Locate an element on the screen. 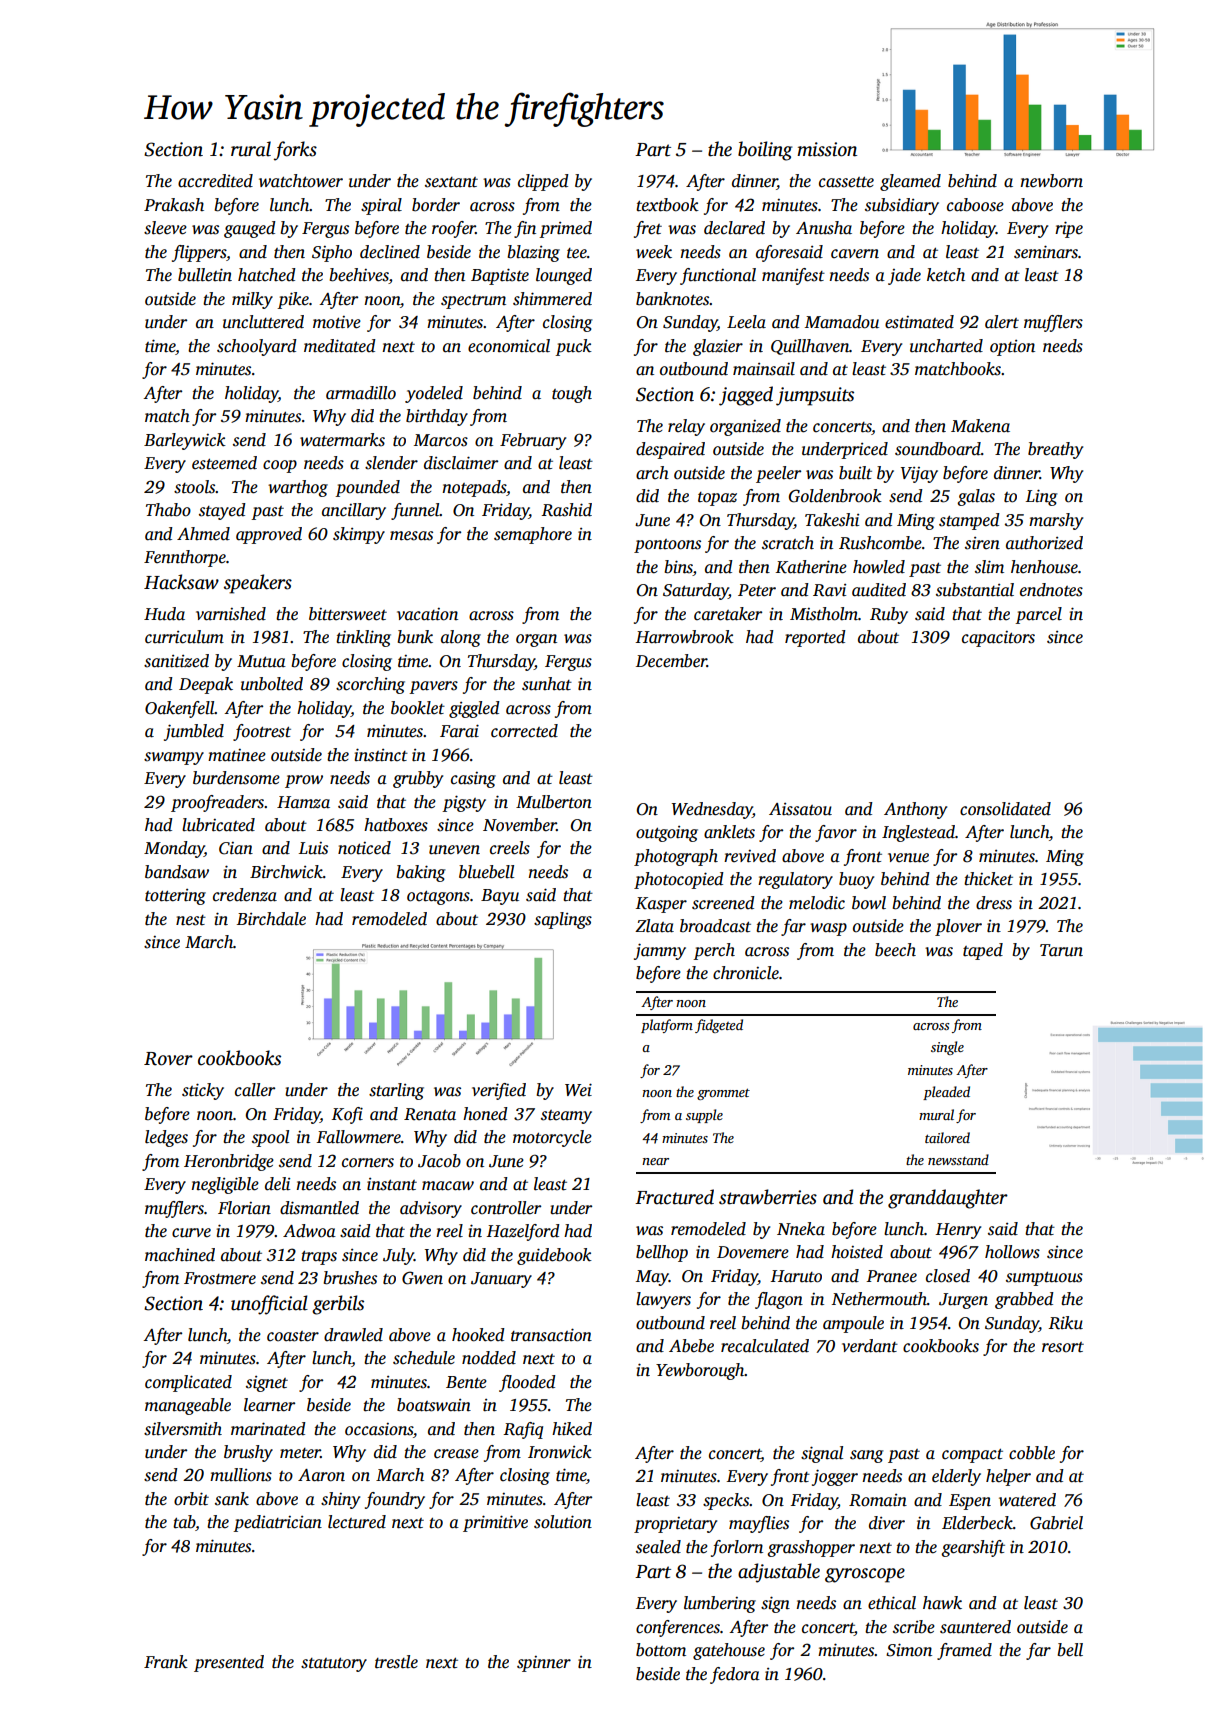 This screenshot has width=1228, height=1736. prow is located at coordinates (304, 781).
